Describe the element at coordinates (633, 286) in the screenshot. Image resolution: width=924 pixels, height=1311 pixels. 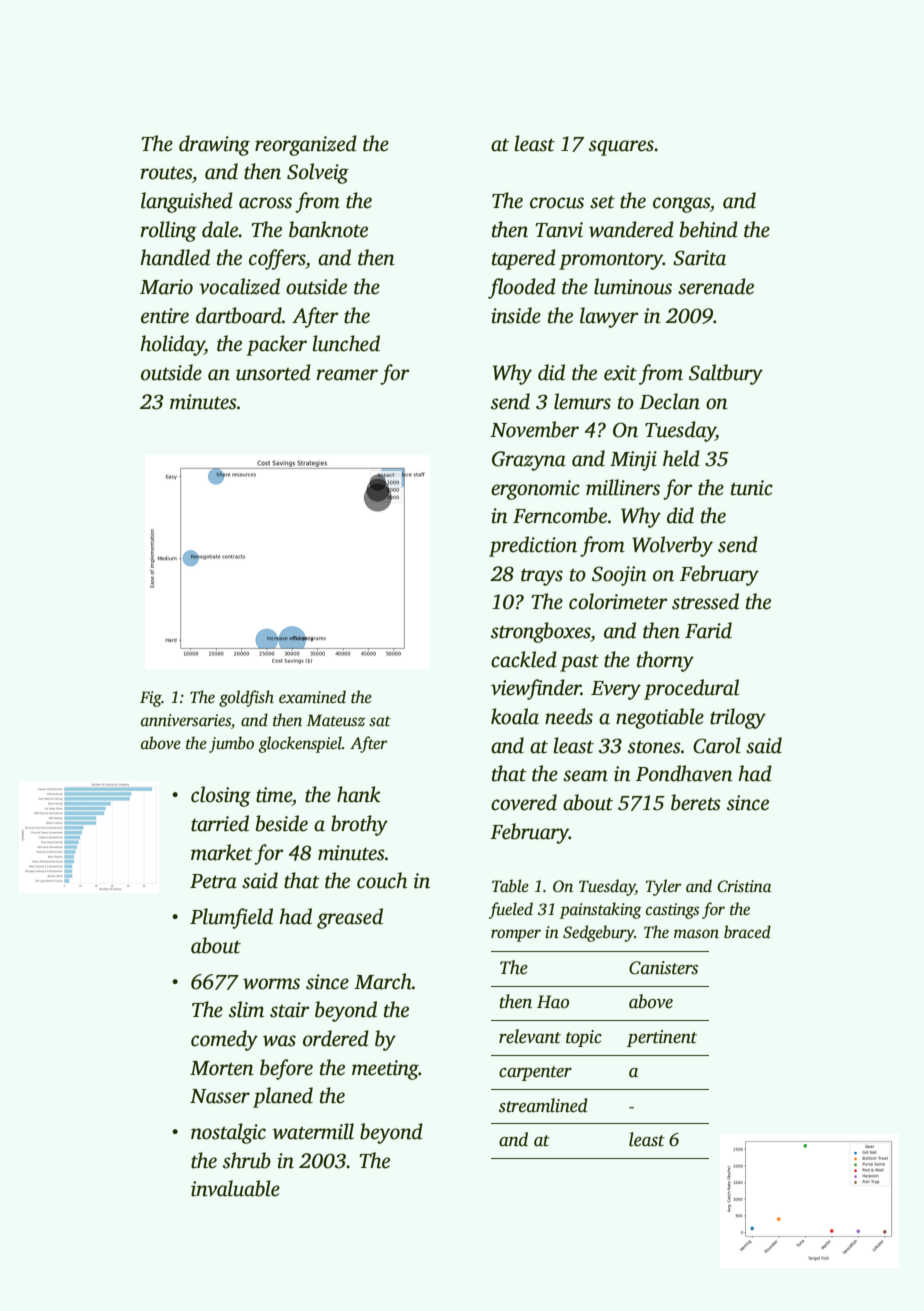
I see `luminous` at that location.
